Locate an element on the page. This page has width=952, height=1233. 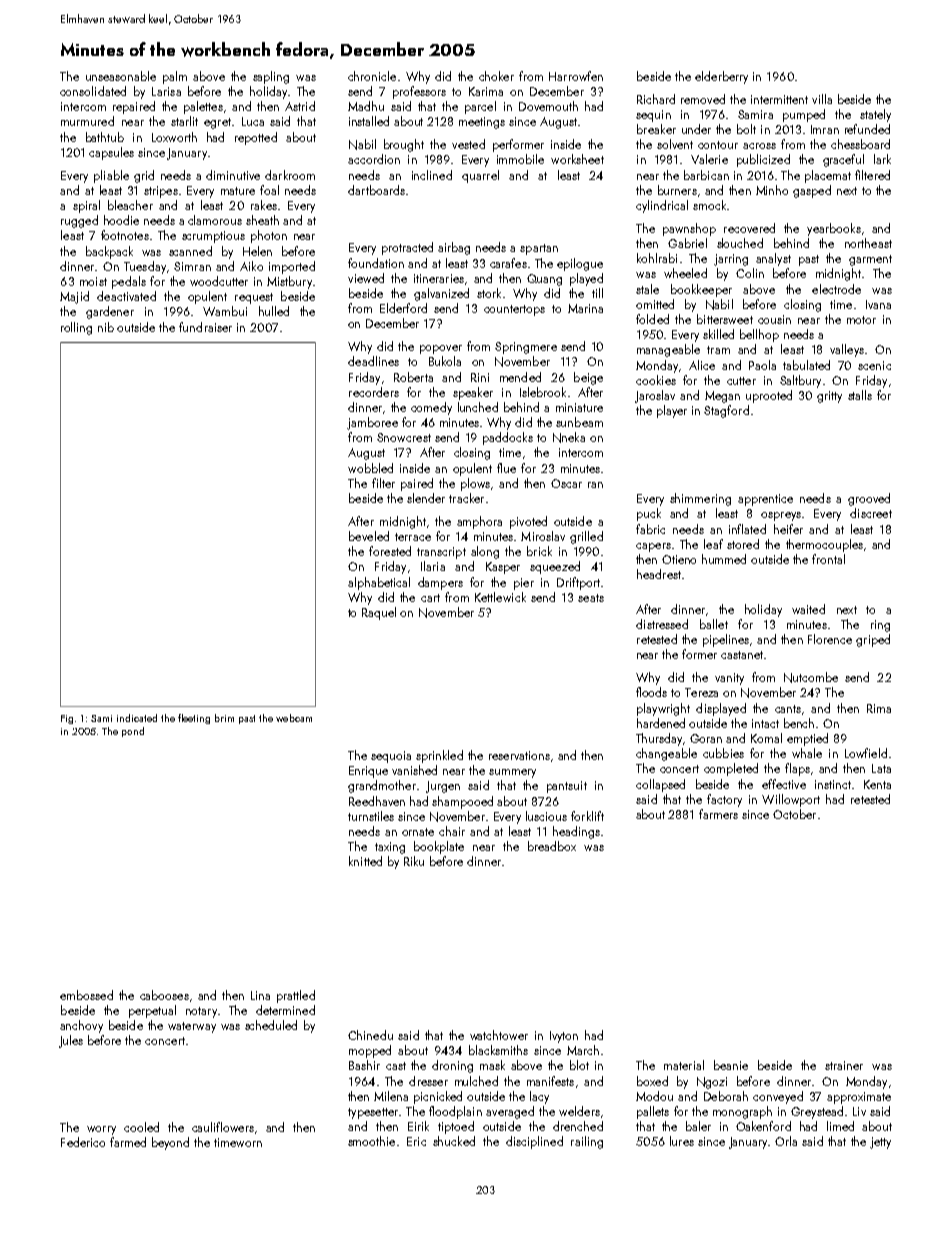
palettes is located at coordinates (203, 107).
